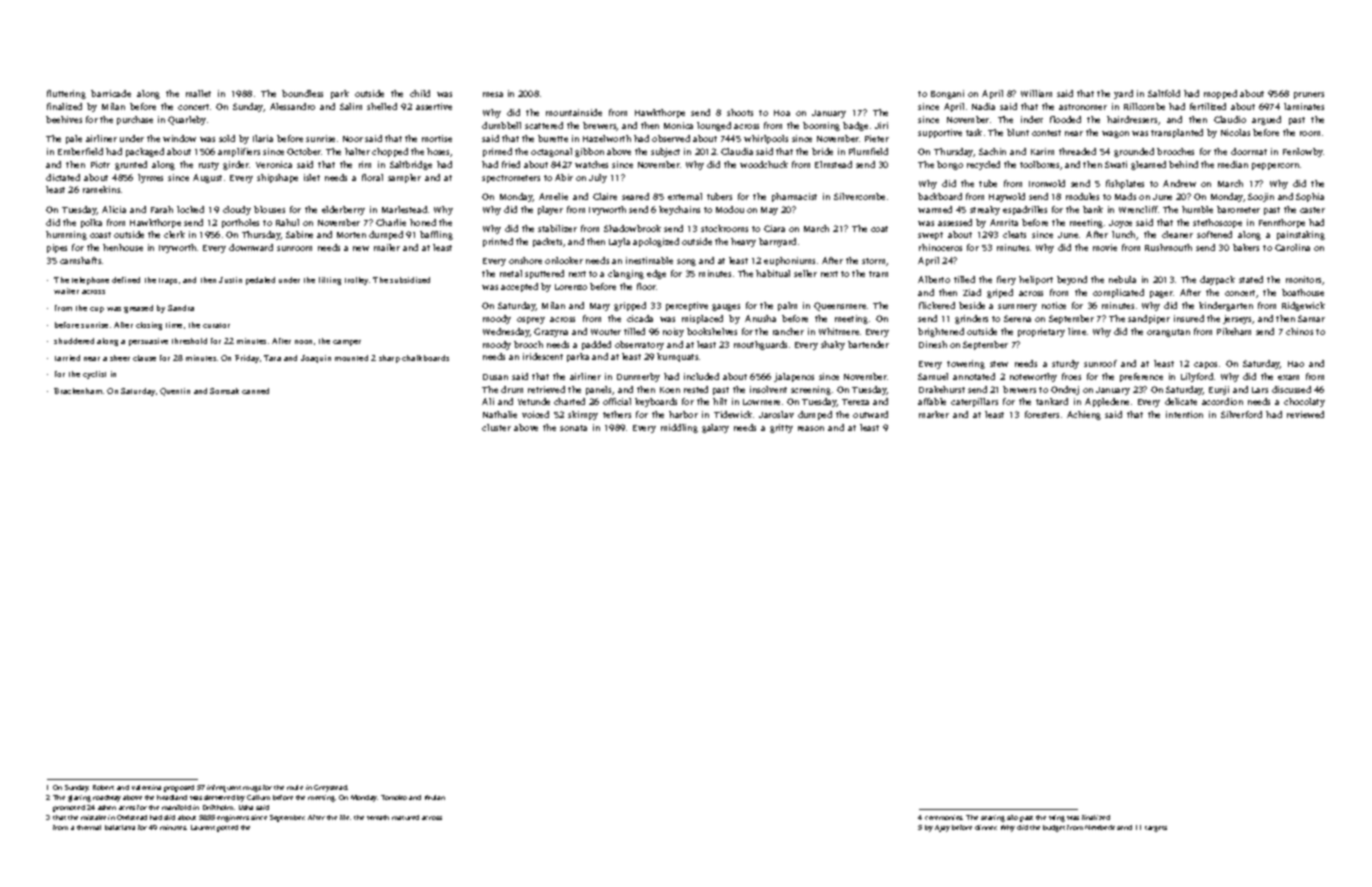 The width and height of the document is (1372, 887). Describe the element at coordinates (145, 152) in the document. I see `packaged` at that location.
